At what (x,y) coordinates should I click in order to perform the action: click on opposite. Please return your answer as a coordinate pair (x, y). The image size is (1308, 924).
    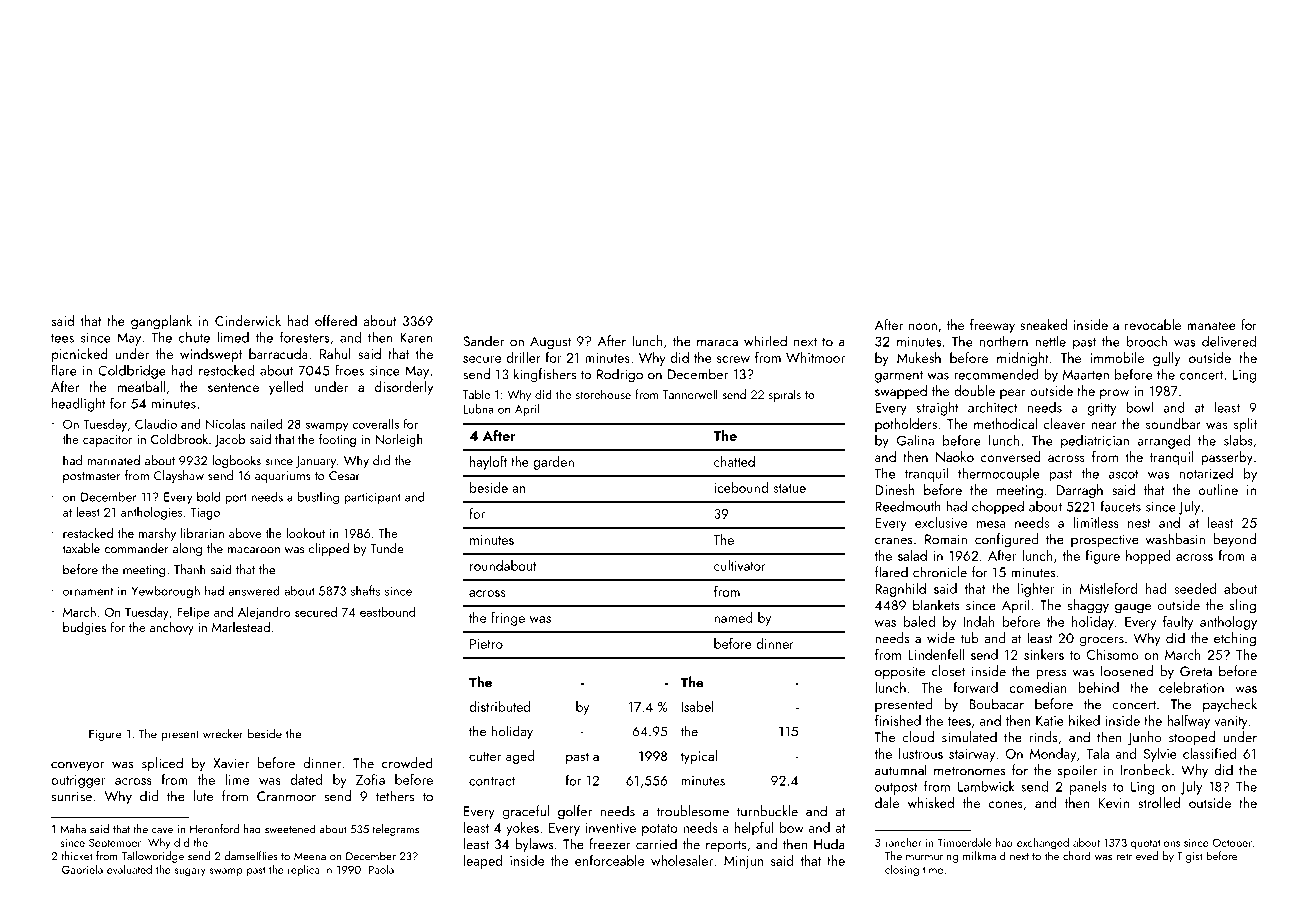
    Looking at the image, I should click on (900, 673).
